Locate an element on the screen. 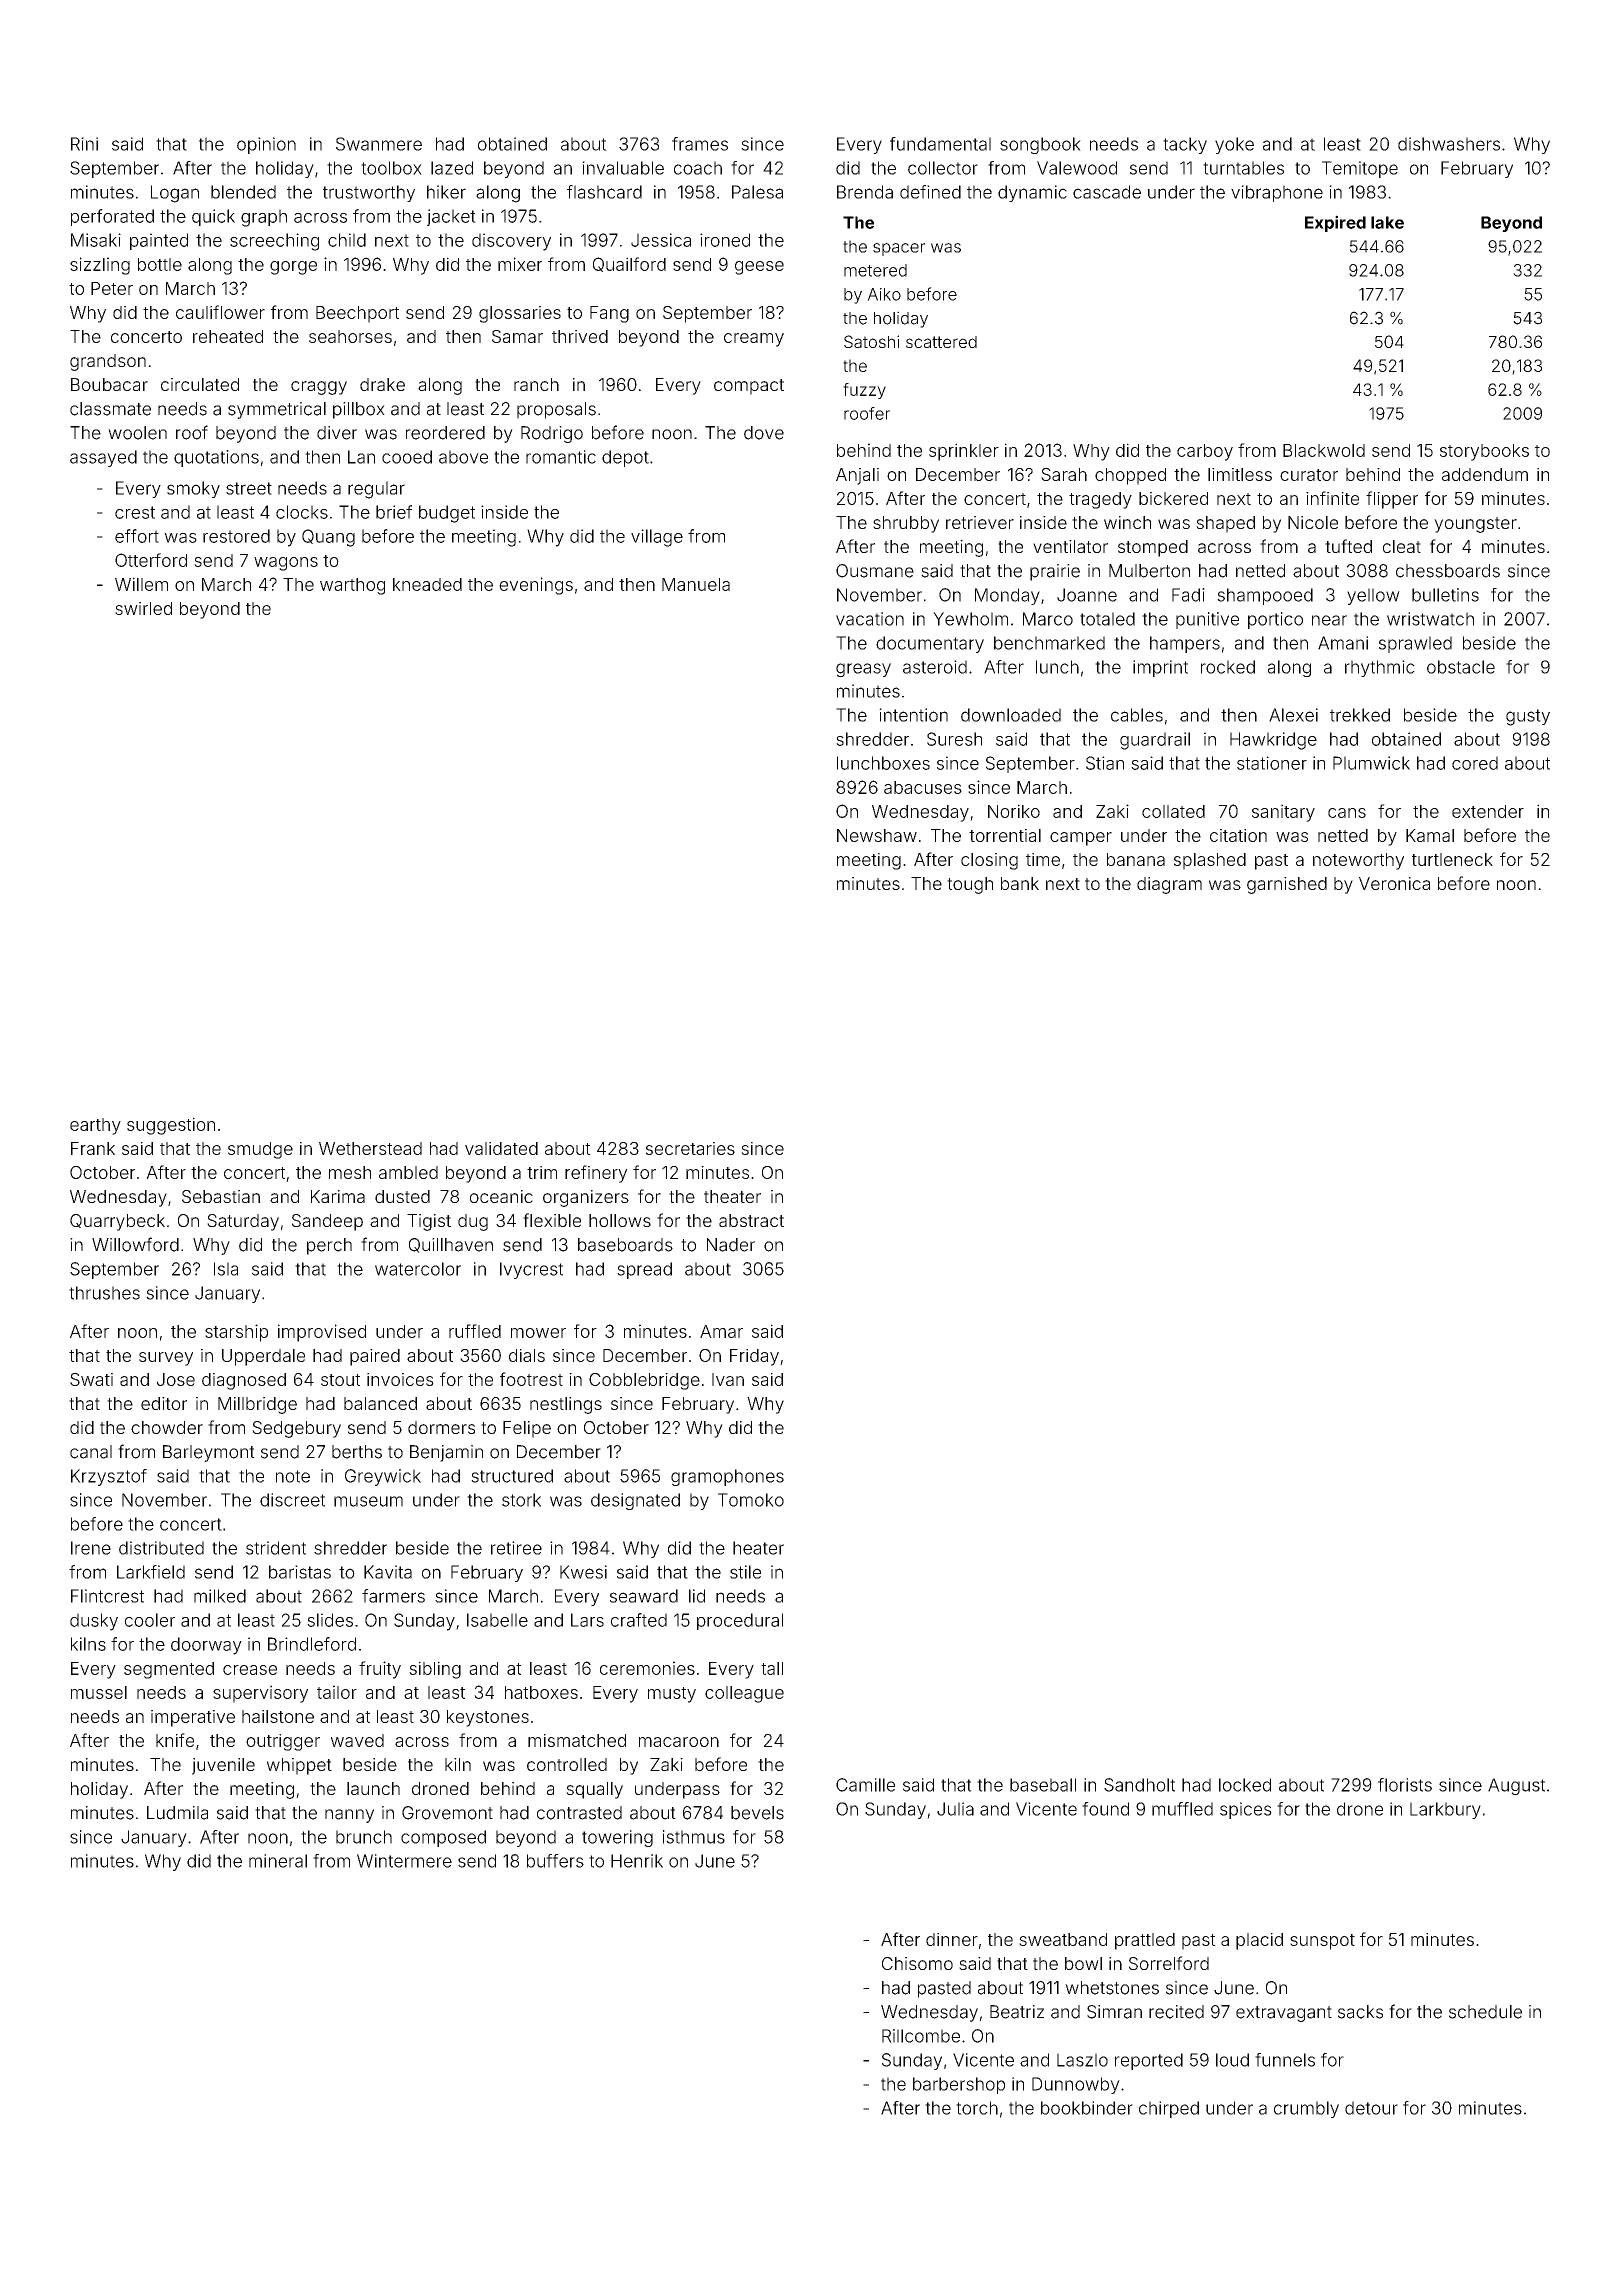  secretaries is located at coordinates (690, 1148).
